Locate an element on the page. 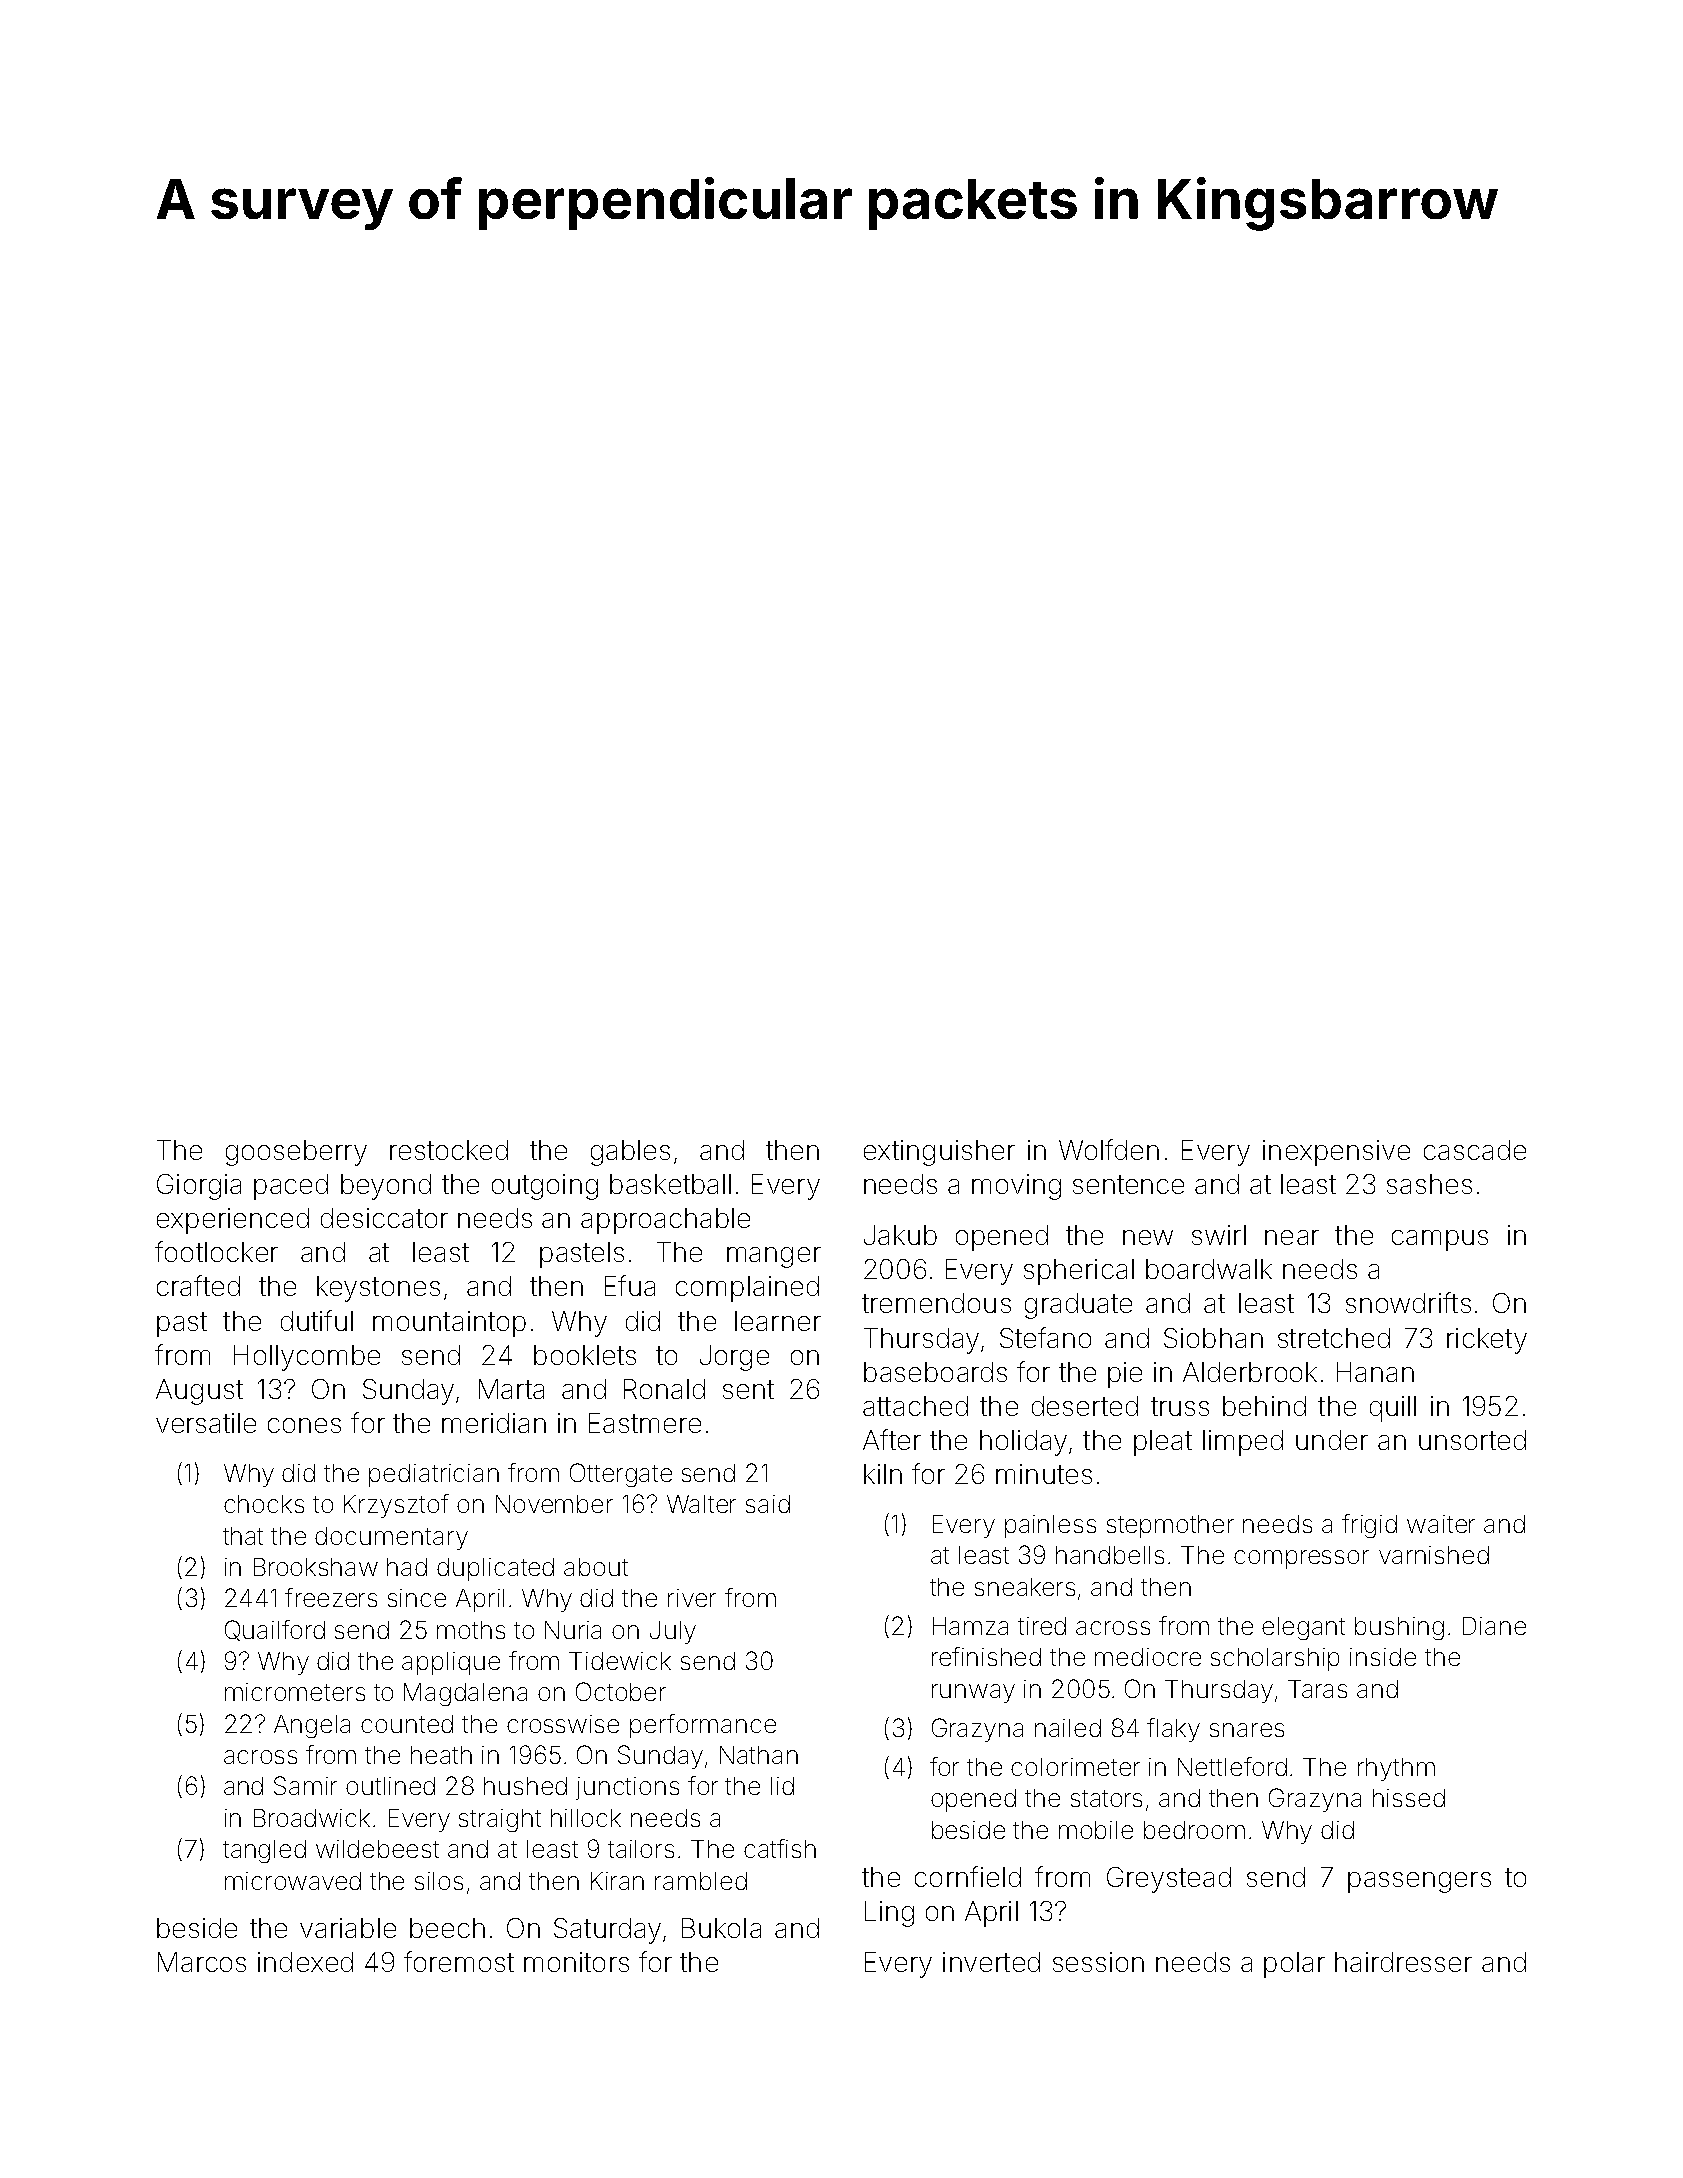  Alderbrook is located at coordinates (1250, 1372).
